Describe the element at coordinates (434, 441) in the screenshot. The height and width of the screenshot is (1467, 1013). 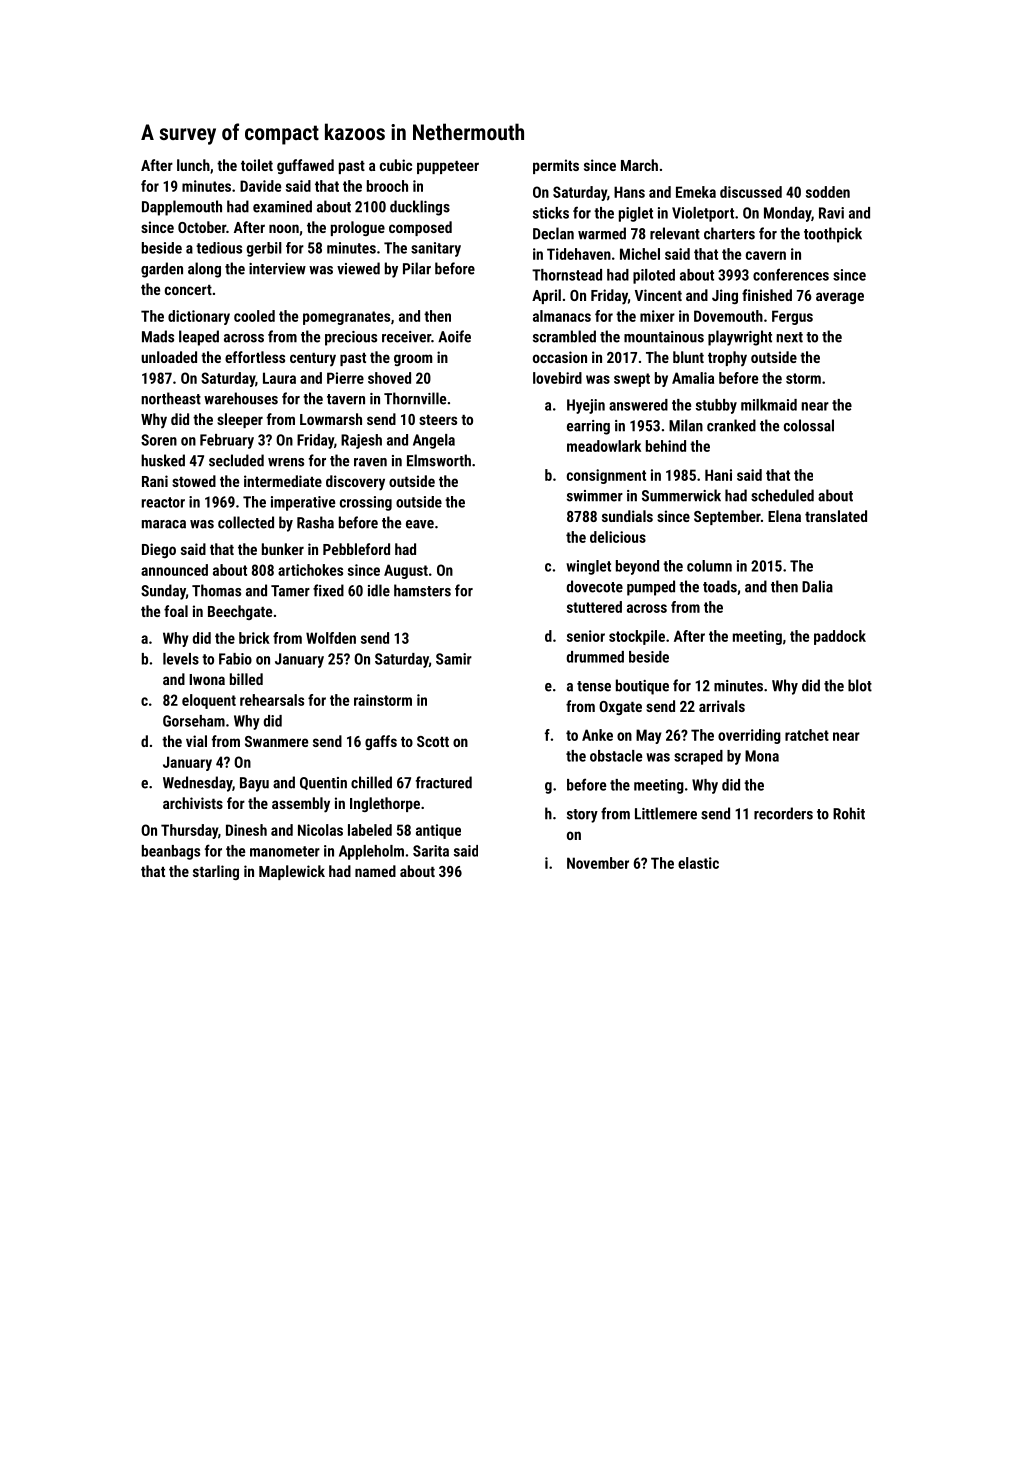
I see `Angela` at that location.
